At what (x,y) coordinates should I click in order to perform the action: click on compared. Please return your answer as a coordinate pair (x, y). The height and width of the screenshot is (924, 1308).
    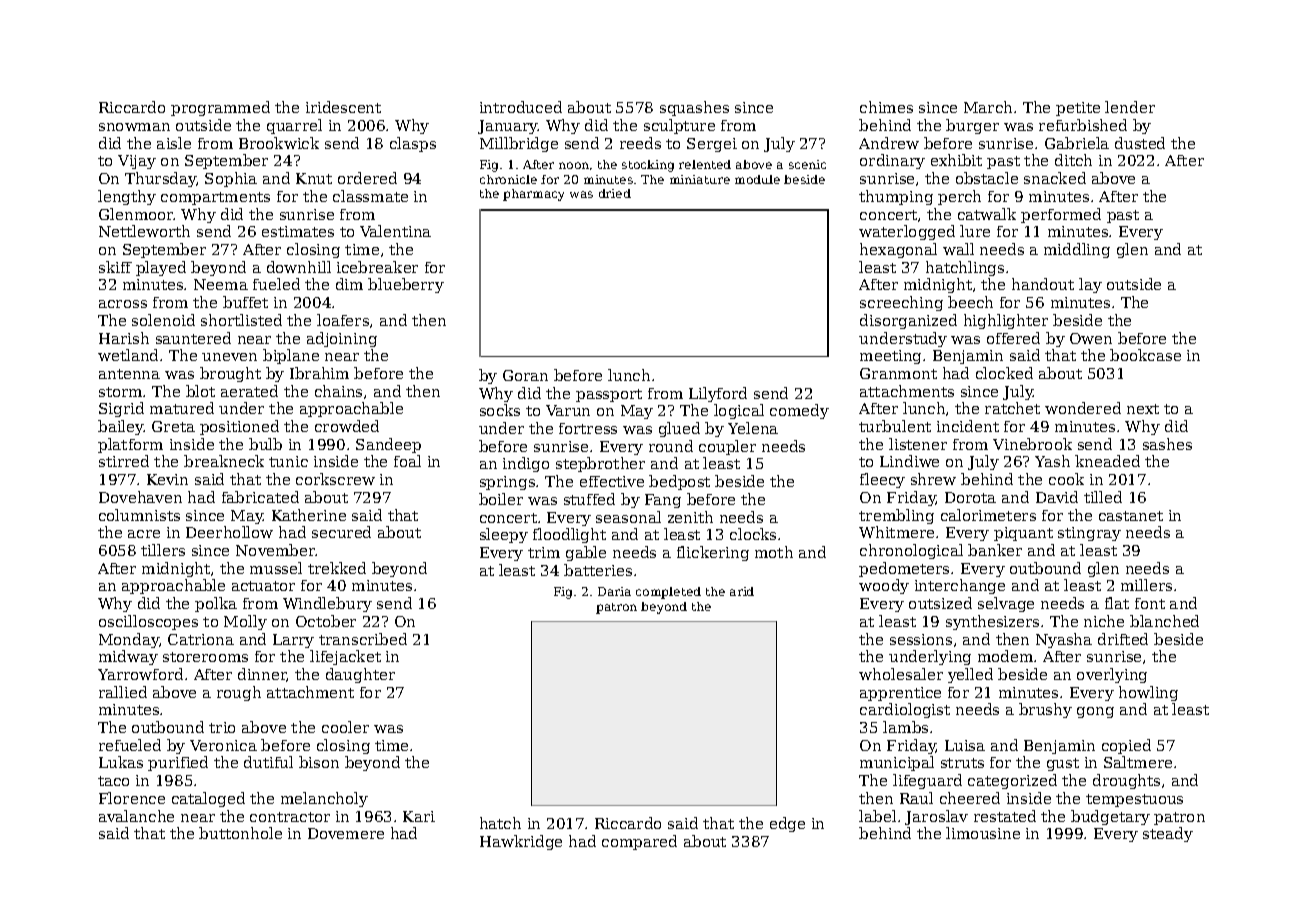
    Looking at the image, I should click on (639, 842).
